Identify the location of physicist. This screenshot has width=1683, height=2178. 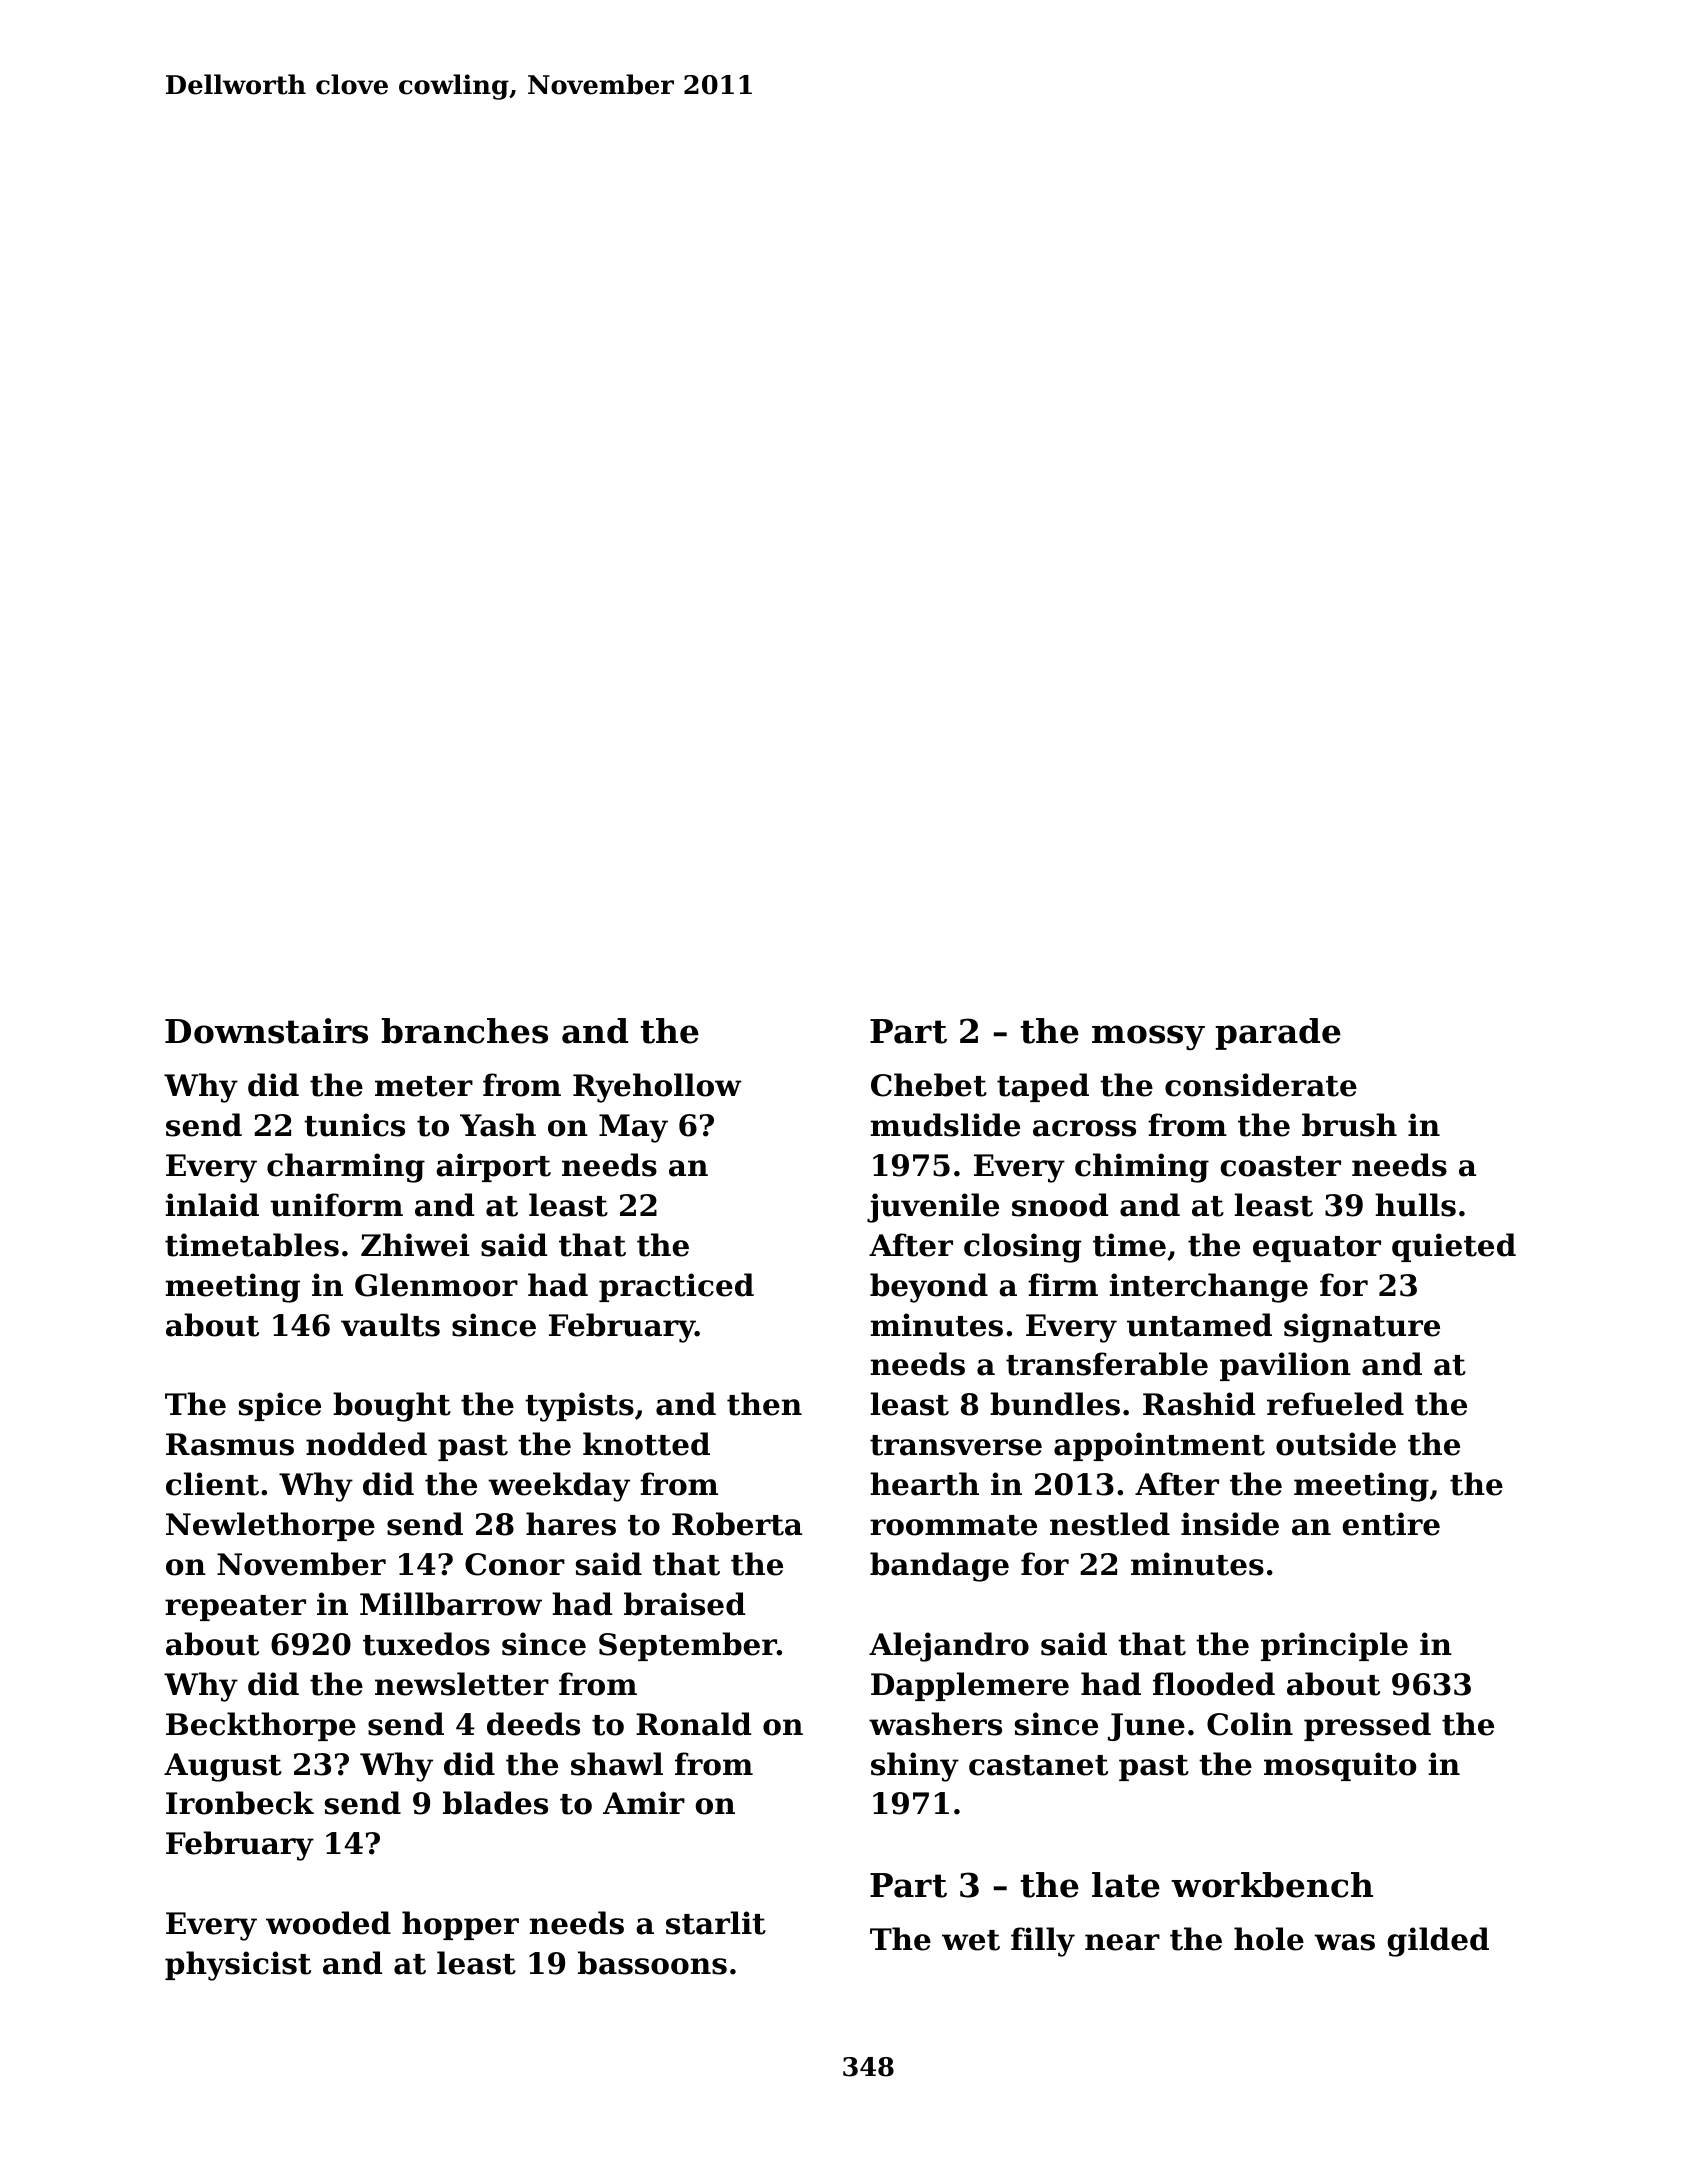
(238, 1966).
